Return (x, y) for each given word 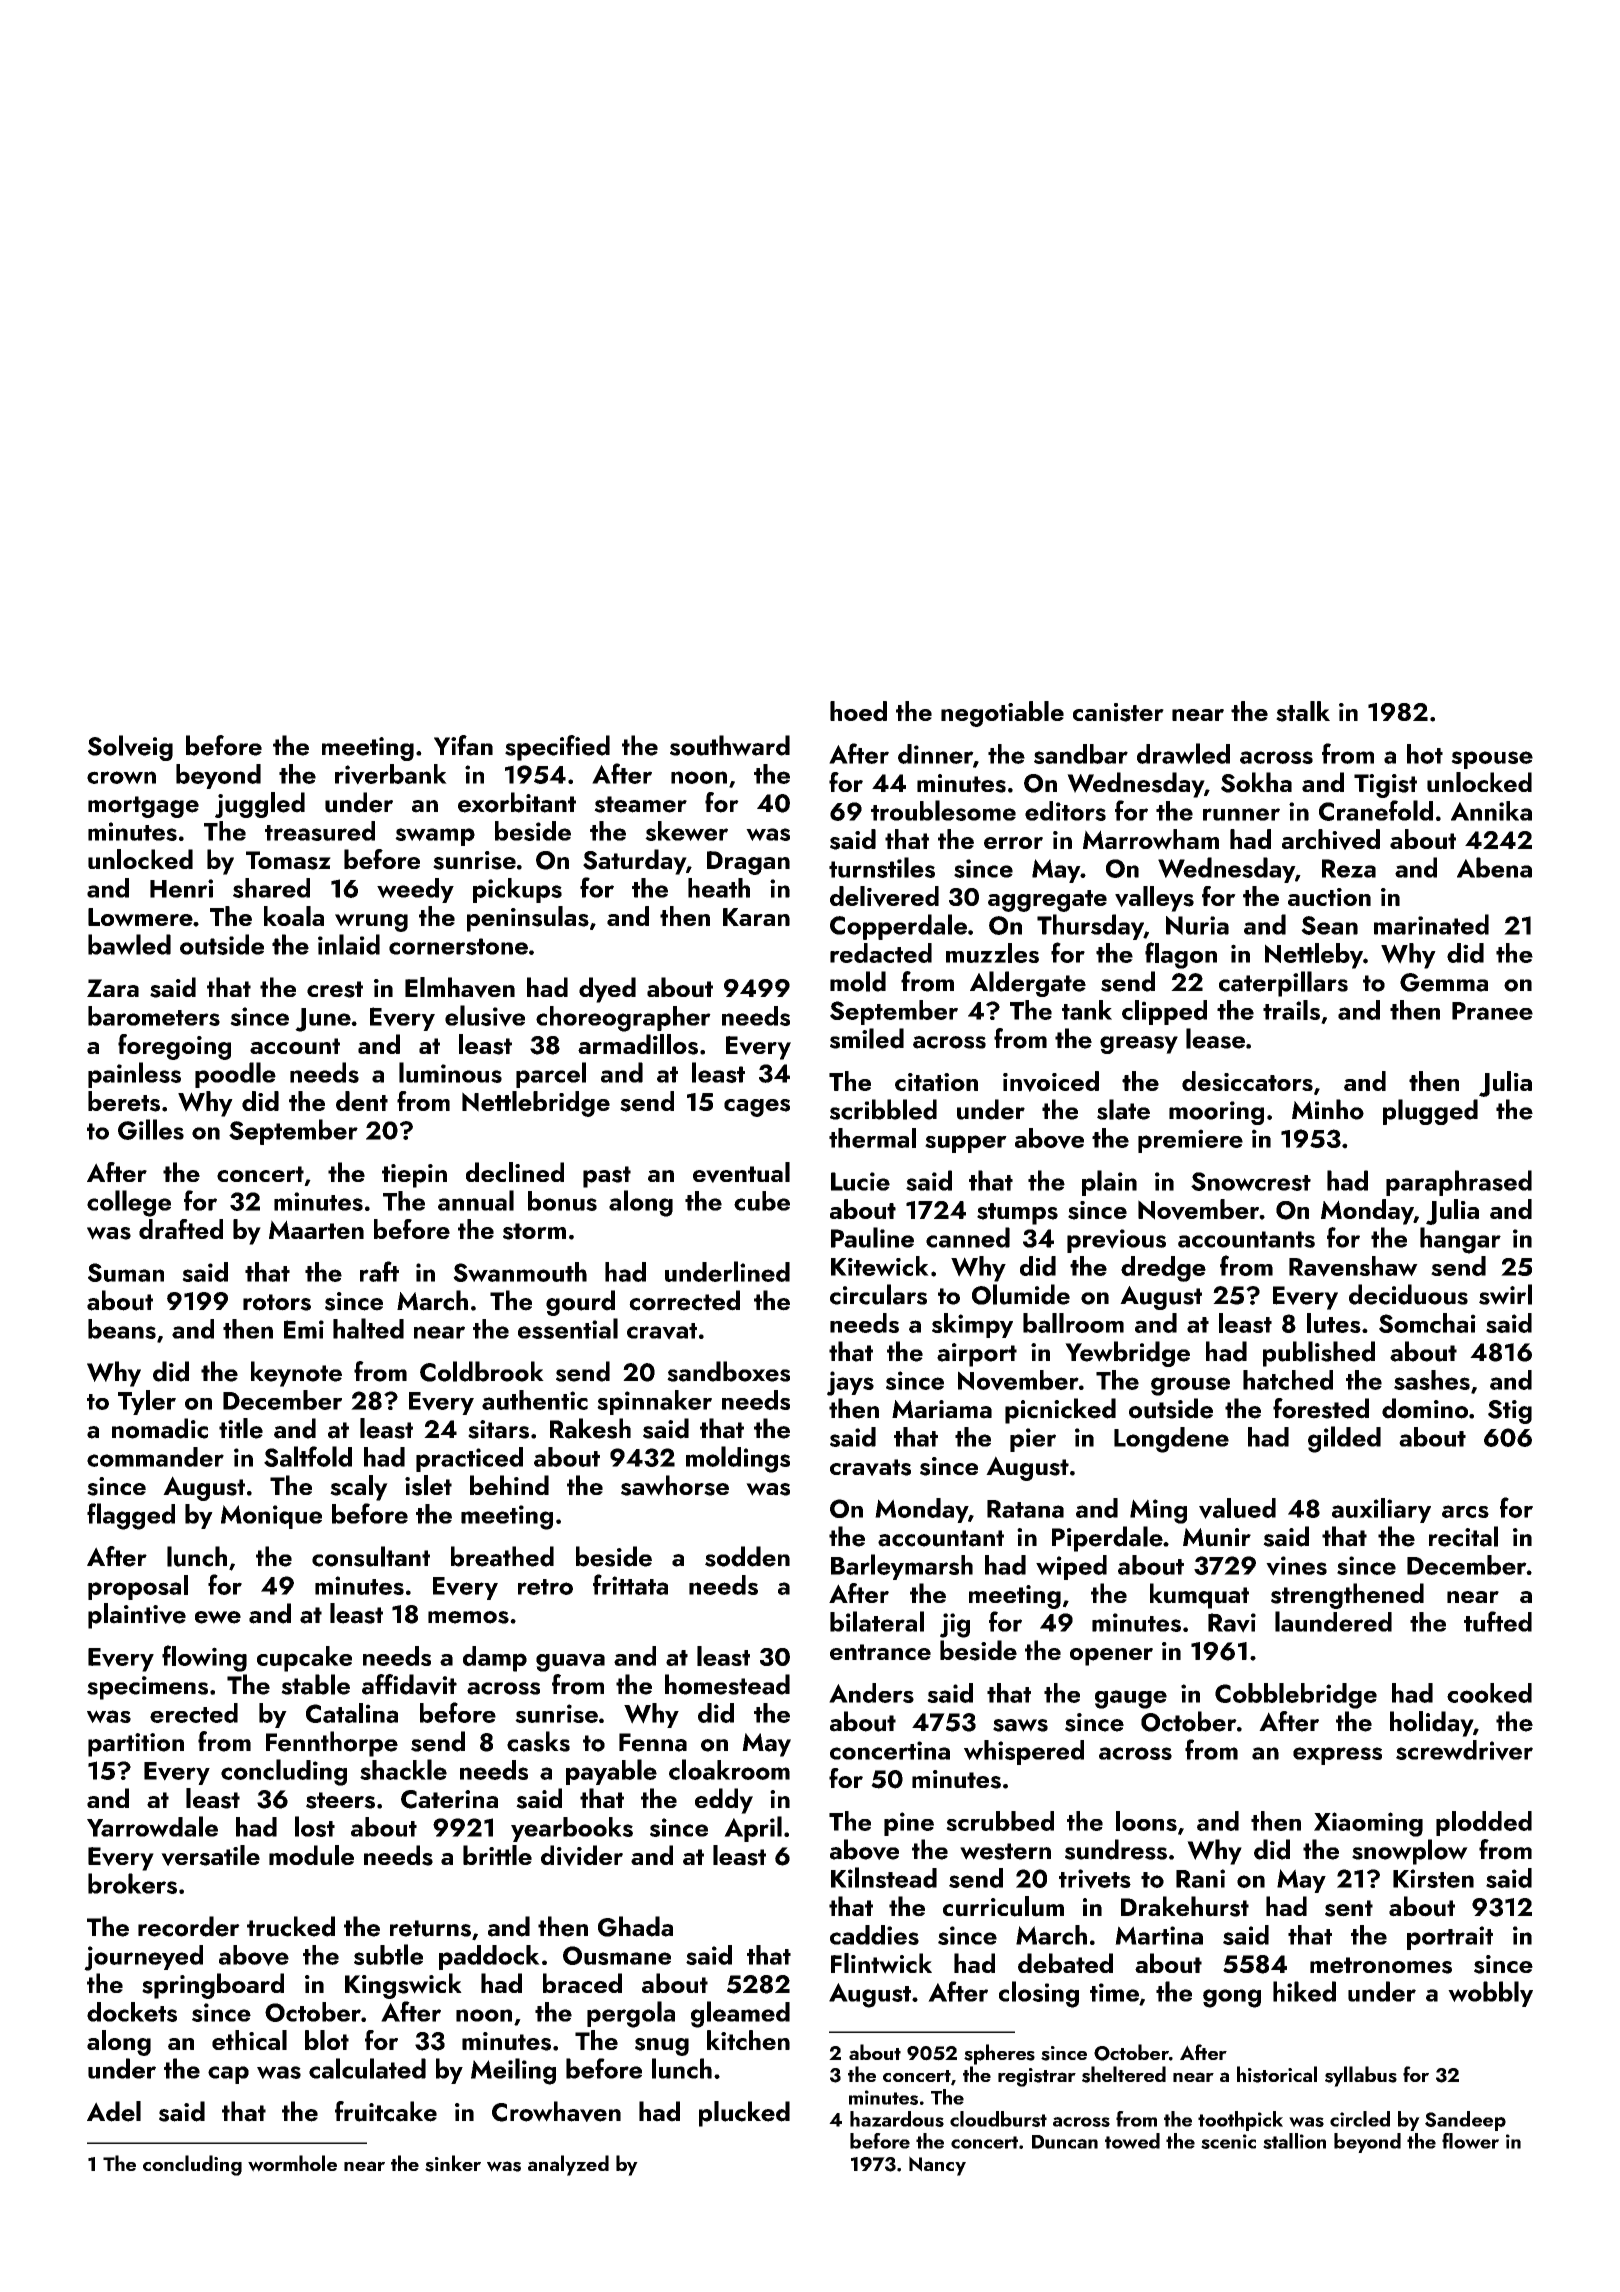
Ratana (1025, 1509)
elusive (485, 1016)
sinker (453, 2163)
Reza (1349, 868)
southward (730, 745)
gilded (1344, 1439)
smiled (867, 1038)
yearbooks (572, 1829)
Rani (1200, 1878)
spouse (1492, 760)
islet (428, 1485)
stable (315, 1684)
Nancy (937, 2166)
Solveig (130, 748)
